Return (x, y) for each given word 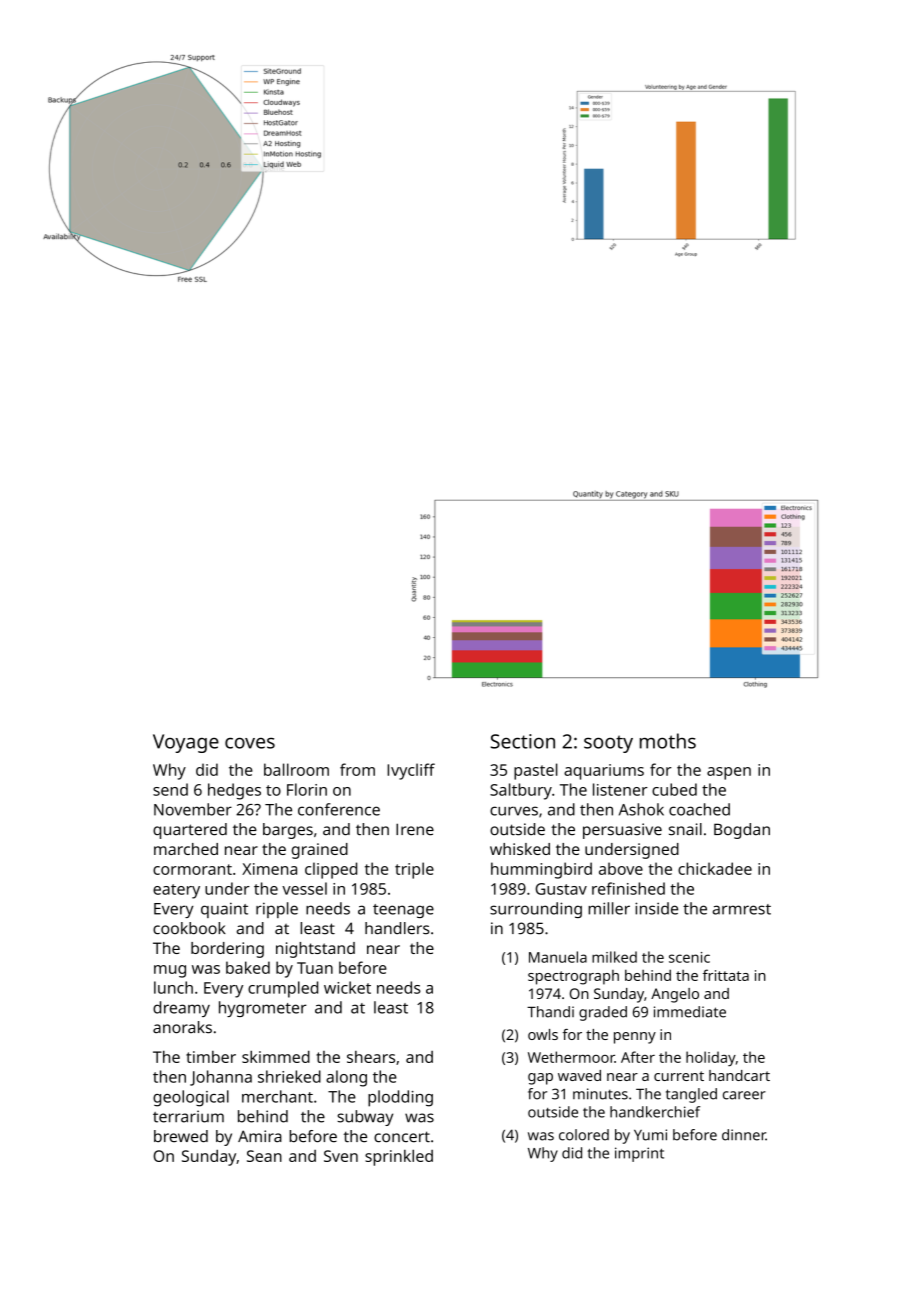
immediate (690, 1012)
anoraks (182, 1027)
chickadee (715, 868)
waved (579, 1075)
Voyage (186, 743)
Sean (264, 1156)
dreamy (181, 1009)
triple (414, 870)
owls (543, 1034)
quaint (224, 910)
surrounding (536, 910)
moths (668, 741)
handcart (739, 1075)
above (621, 868)
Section (523, 741)
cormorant (192, 869)
